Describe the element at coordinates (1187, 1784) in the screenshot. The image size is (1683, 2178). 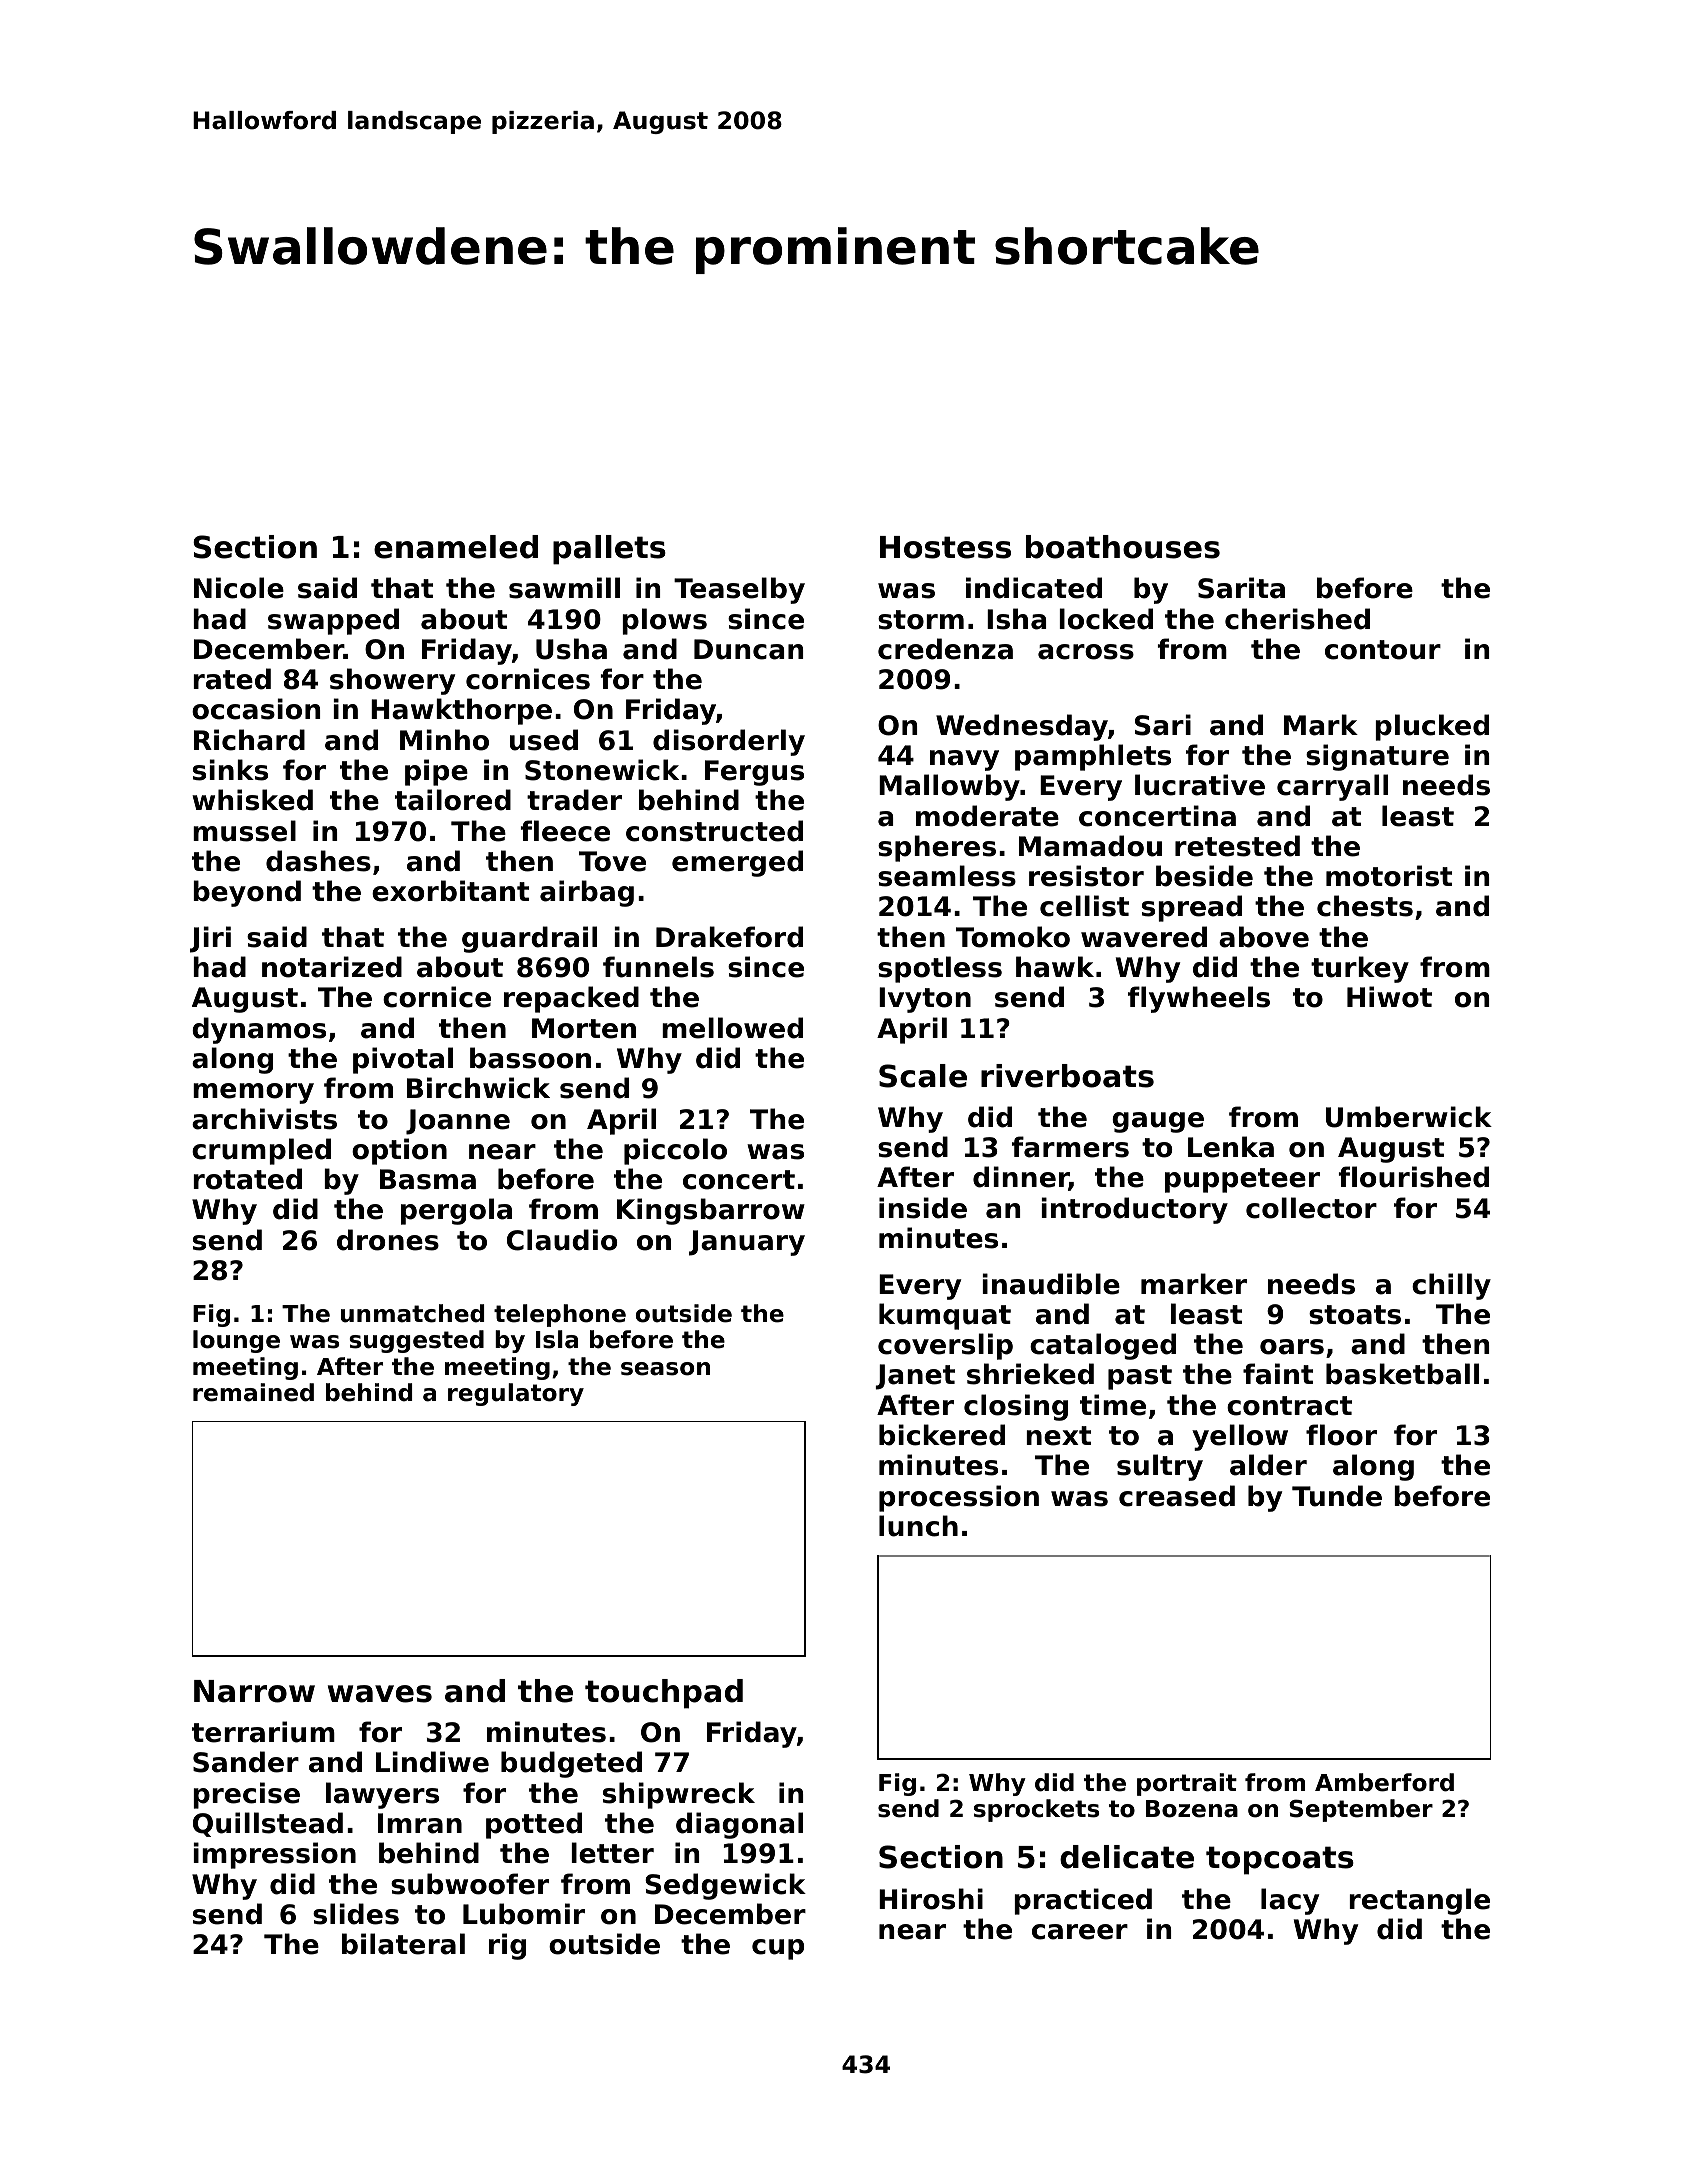
I see `portrait` at that location.
